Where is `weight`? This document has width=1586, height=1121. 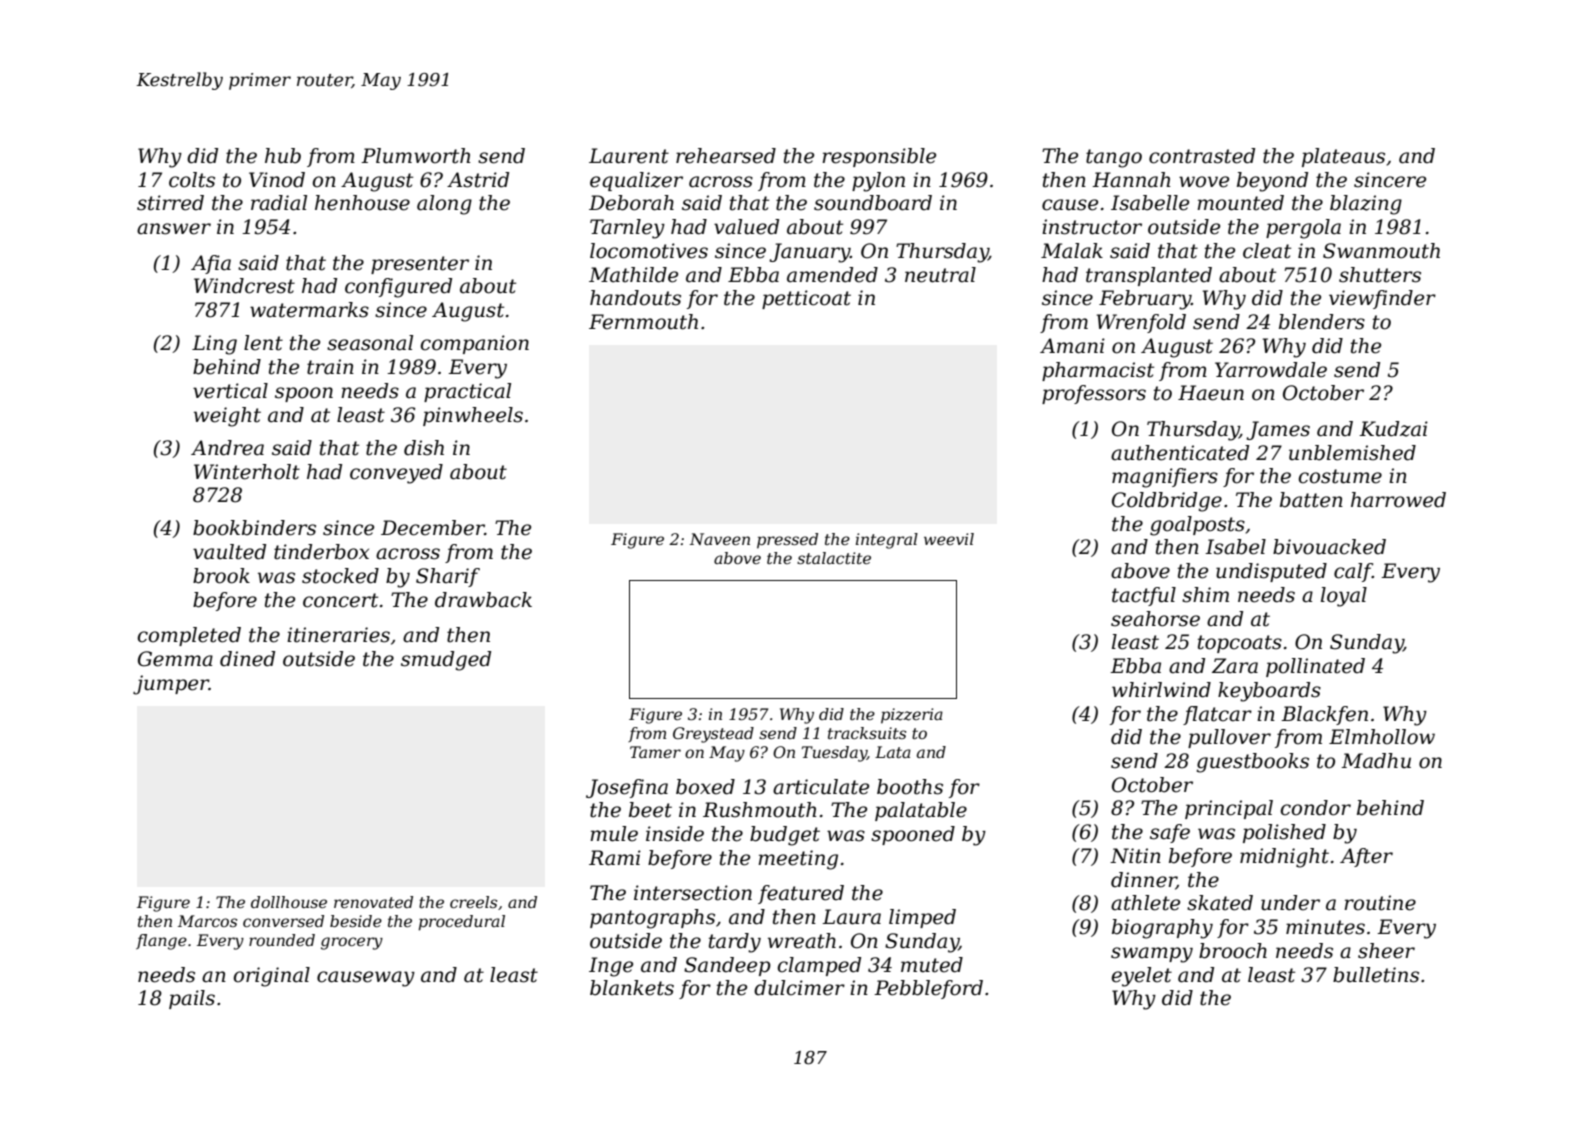
weight is located at coordinates (227, 417).
